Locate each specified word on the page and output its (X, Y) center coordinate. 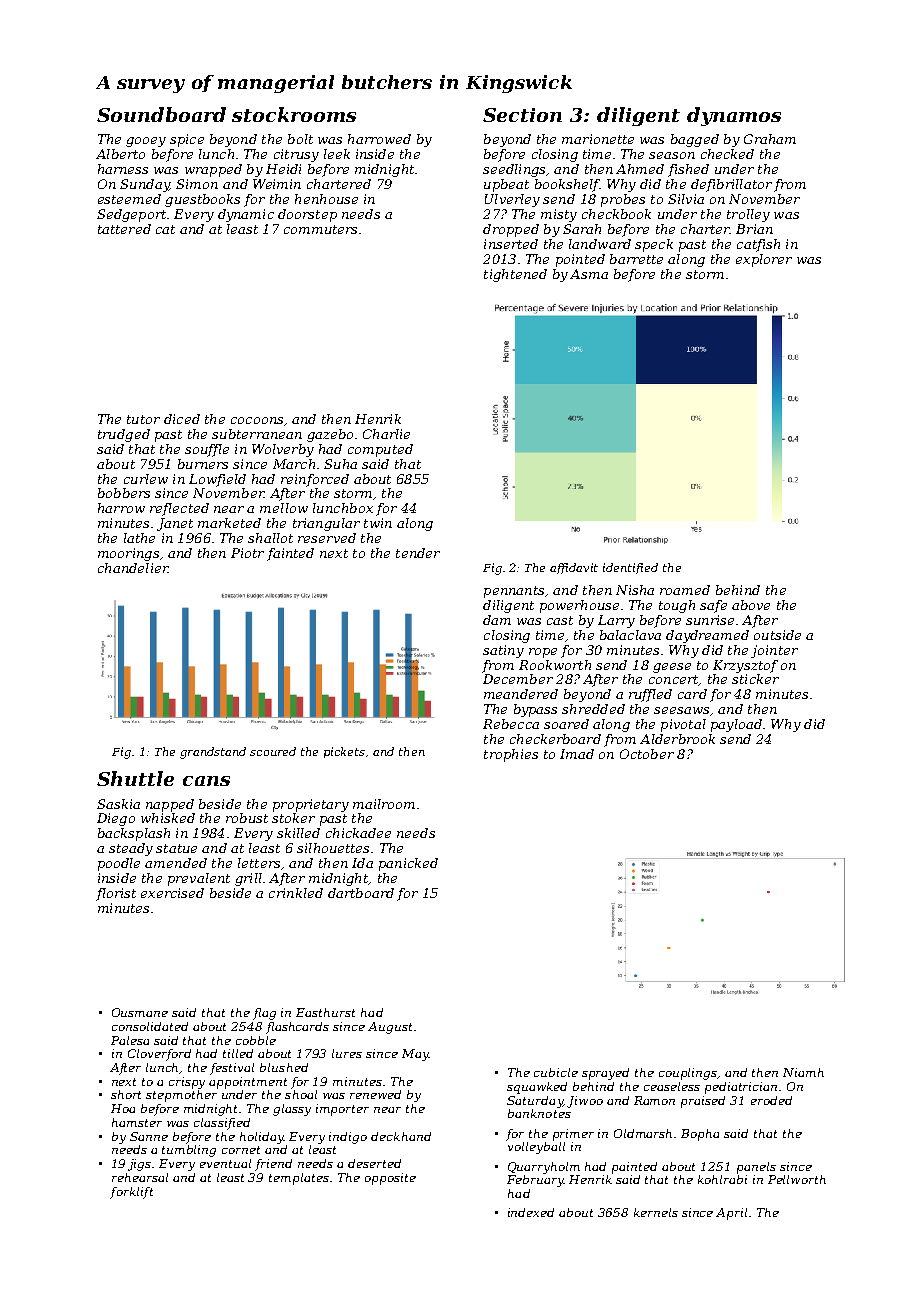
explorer (764, 260)
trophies (511, 755)
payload (736, 725)
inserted (511, 244)
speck (654, 245)
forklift (131, 1193)
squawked (537, 1088)
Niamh (803, 1072)
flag (264, 1014)
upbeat (506, 185)
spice (187, 140)
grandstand (213, 753)
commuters (320, 229)
